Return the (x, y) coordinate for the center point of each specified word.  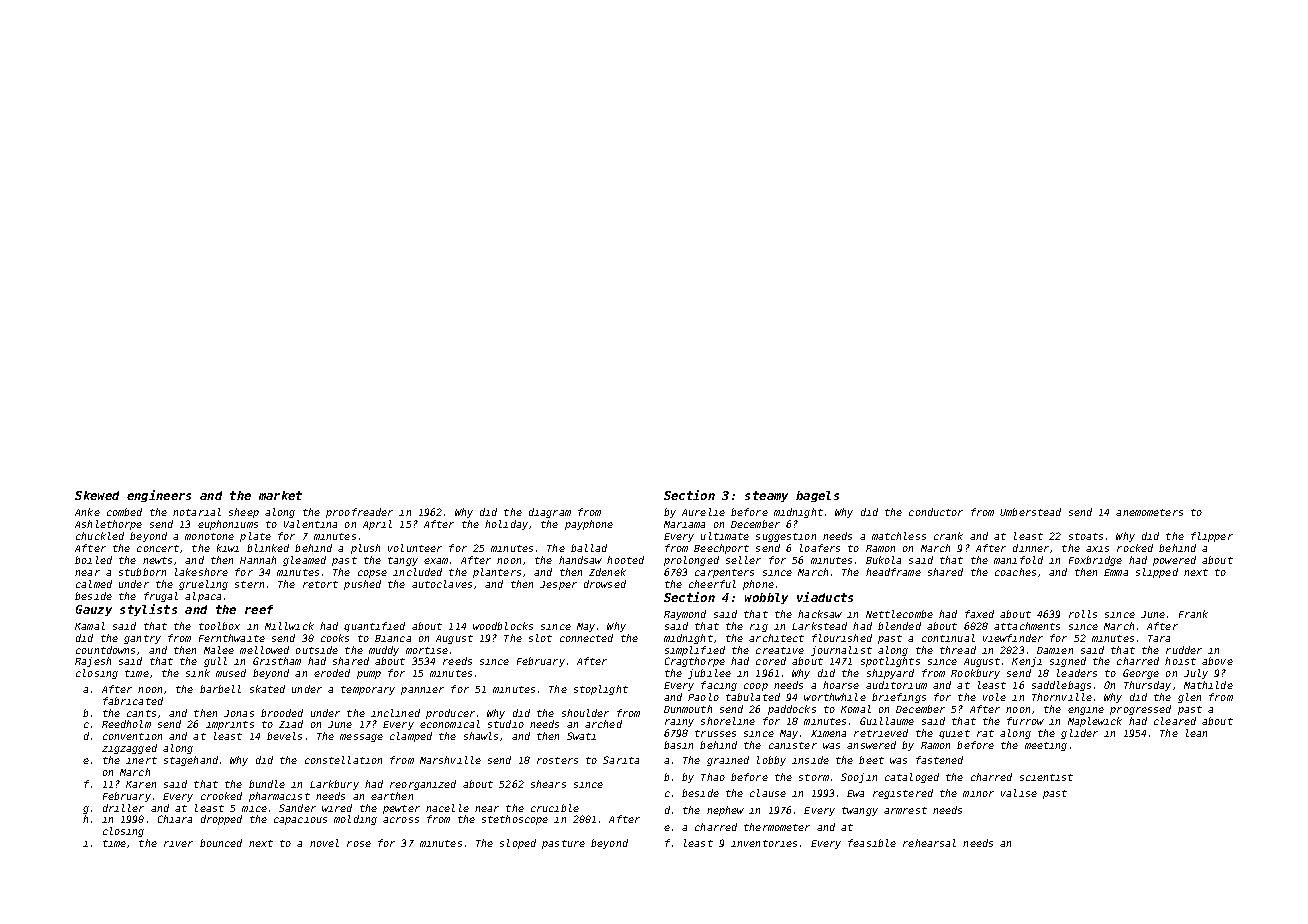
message (361, 738)
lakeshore (201, 572)
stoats (1086, 536)
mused (231, 673)
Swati (581, 736)
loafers (820, 548)
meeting (1046, 746)
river (178, 844)
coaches (1015, 572)
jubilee (709, 674)
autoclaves (442, 584)
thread (958, 650)
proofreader (359, 513)
